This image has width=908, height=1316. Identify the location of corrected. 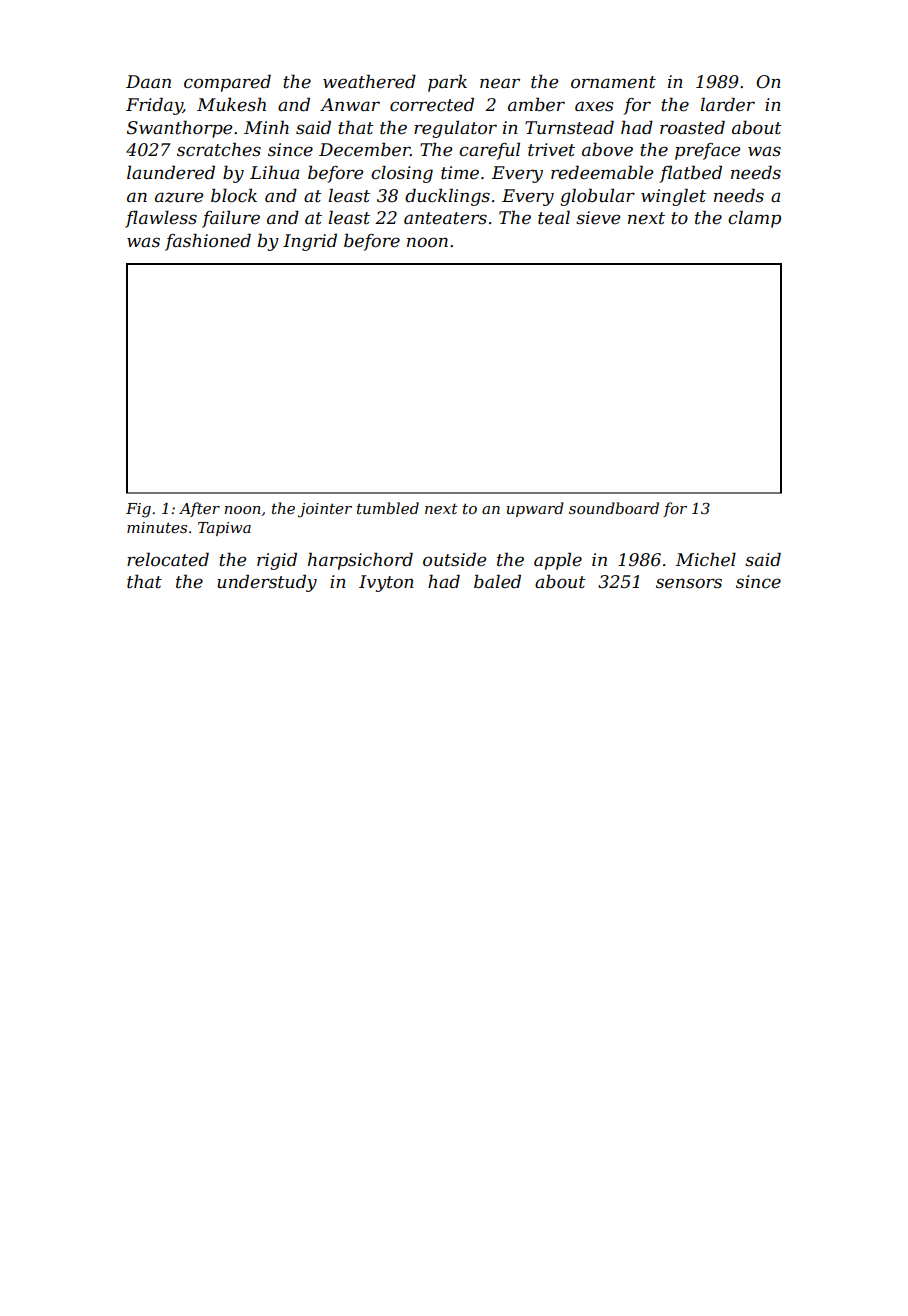
(432, 104).
